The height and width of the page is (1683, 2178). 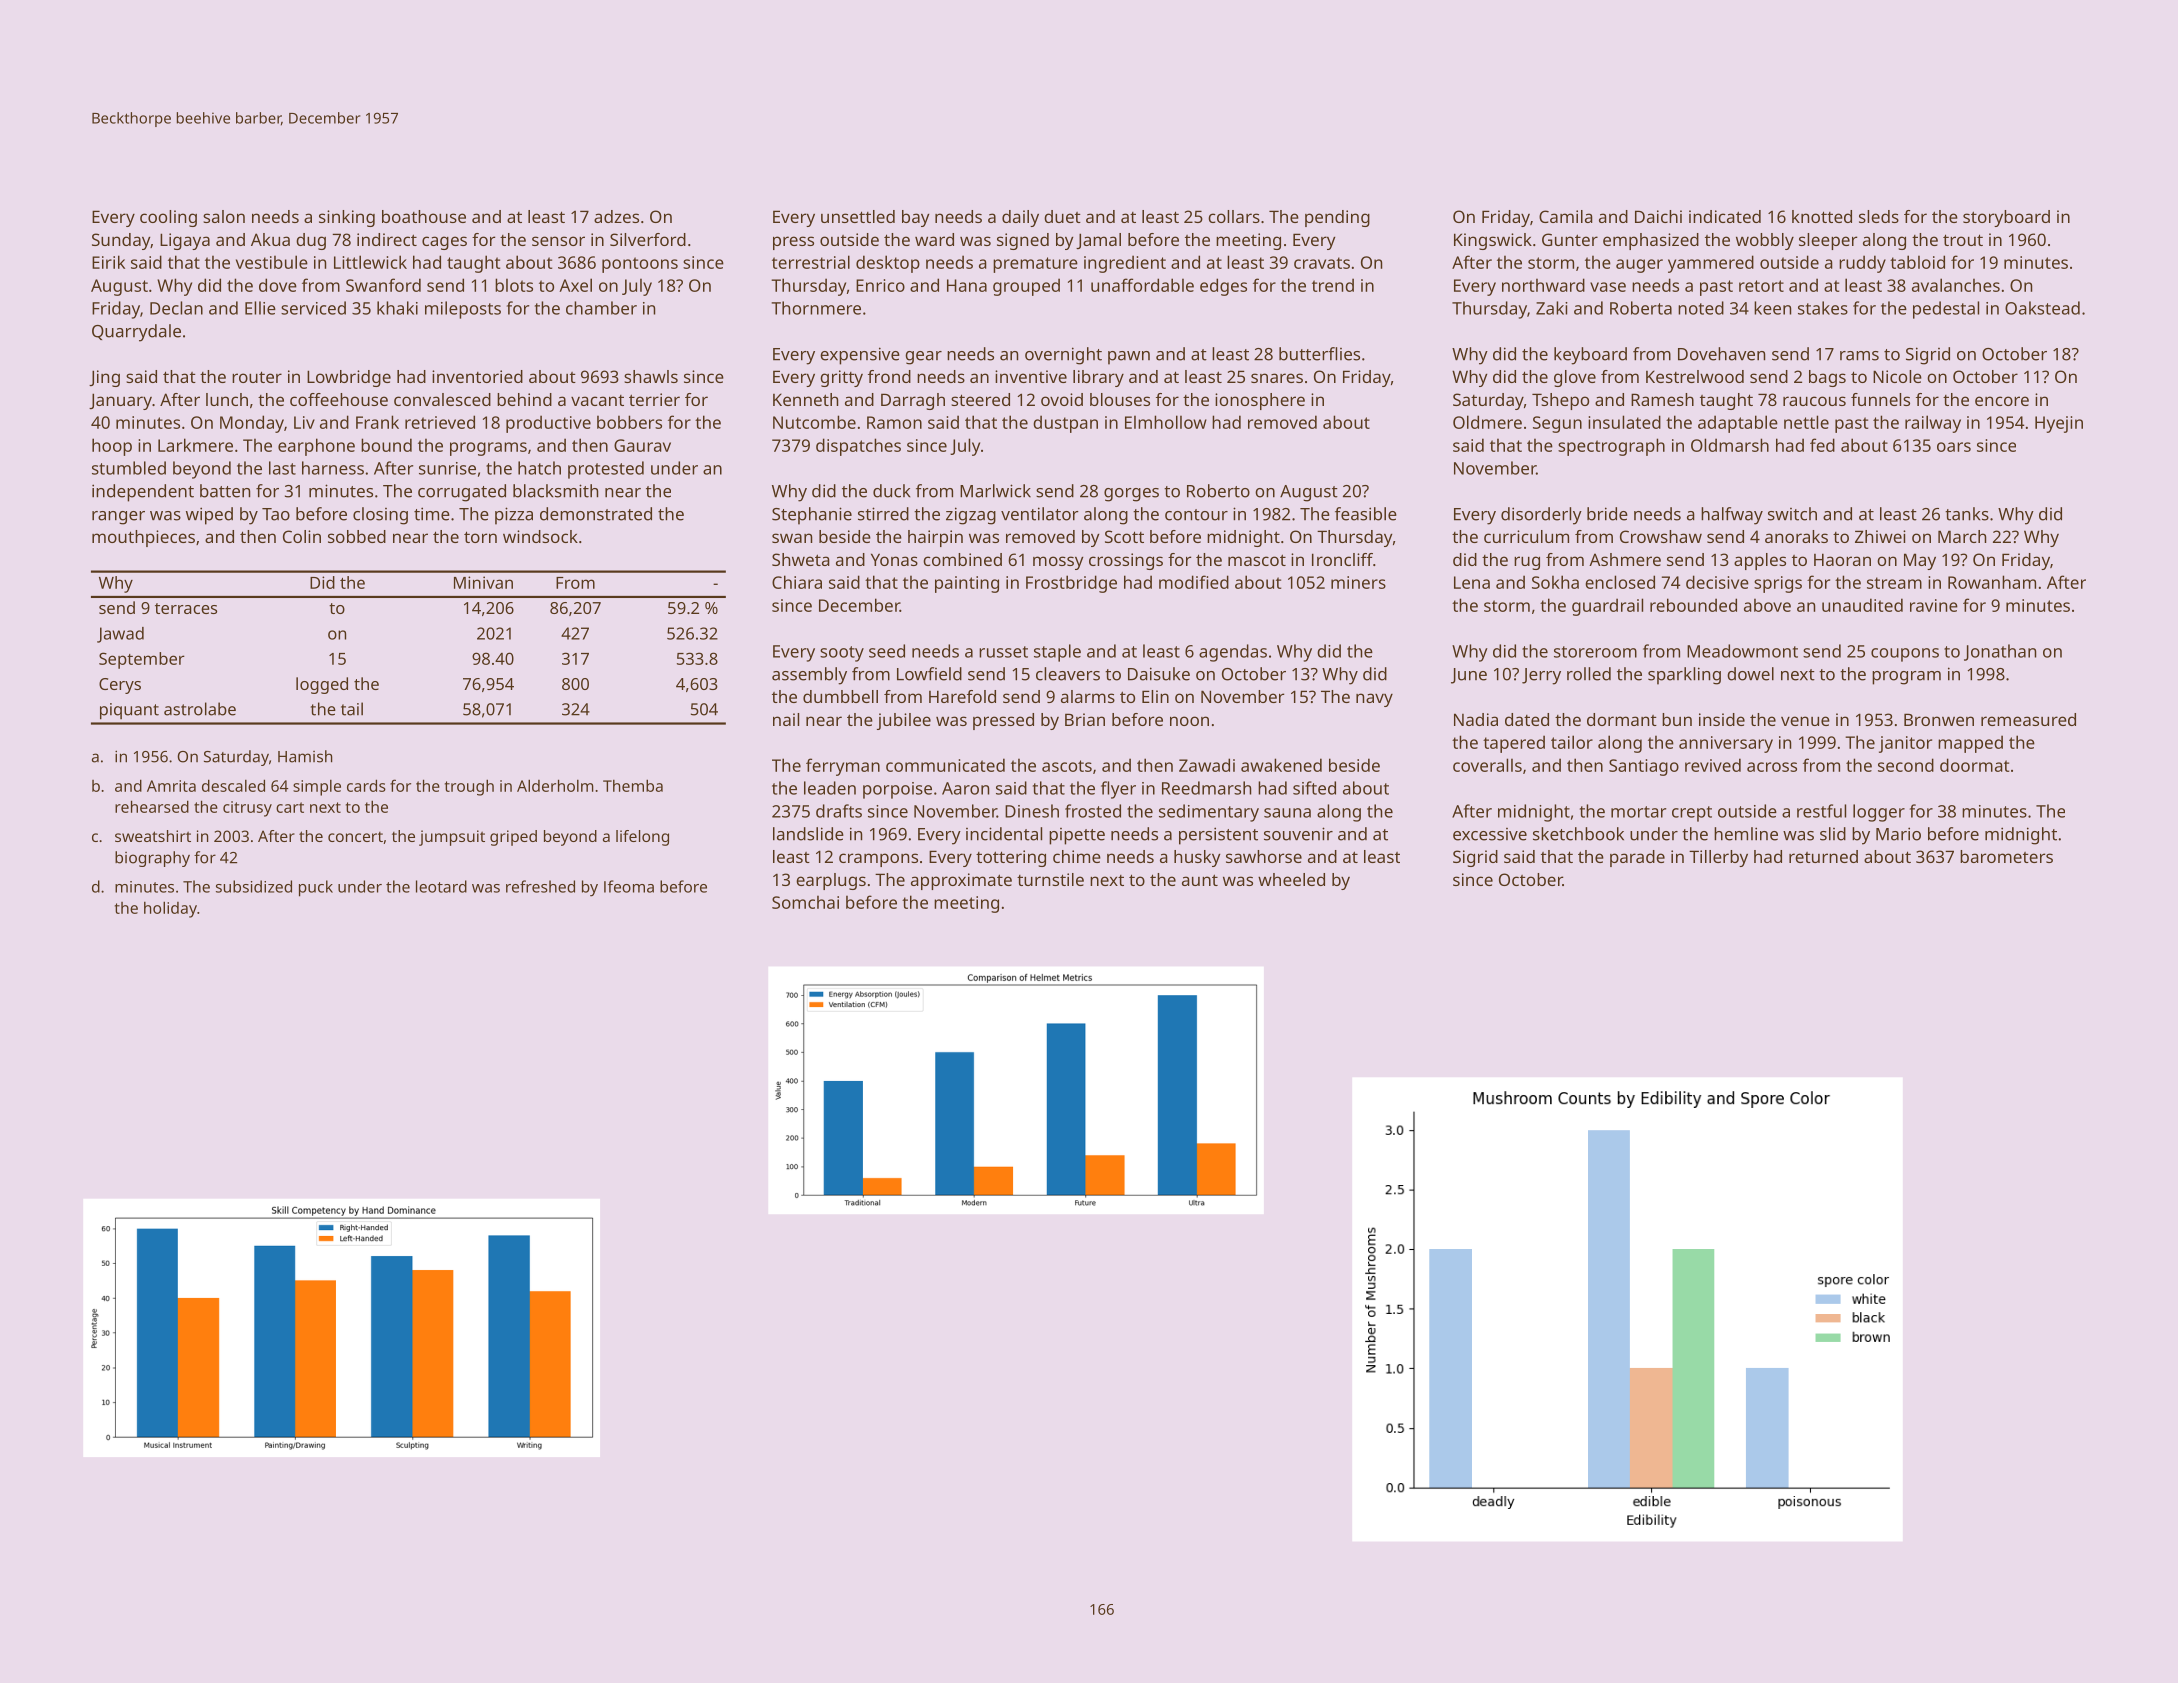 What do you see at coordinates (152, 859) in the page?
I see `biography` at bounding box center [152, 859].
